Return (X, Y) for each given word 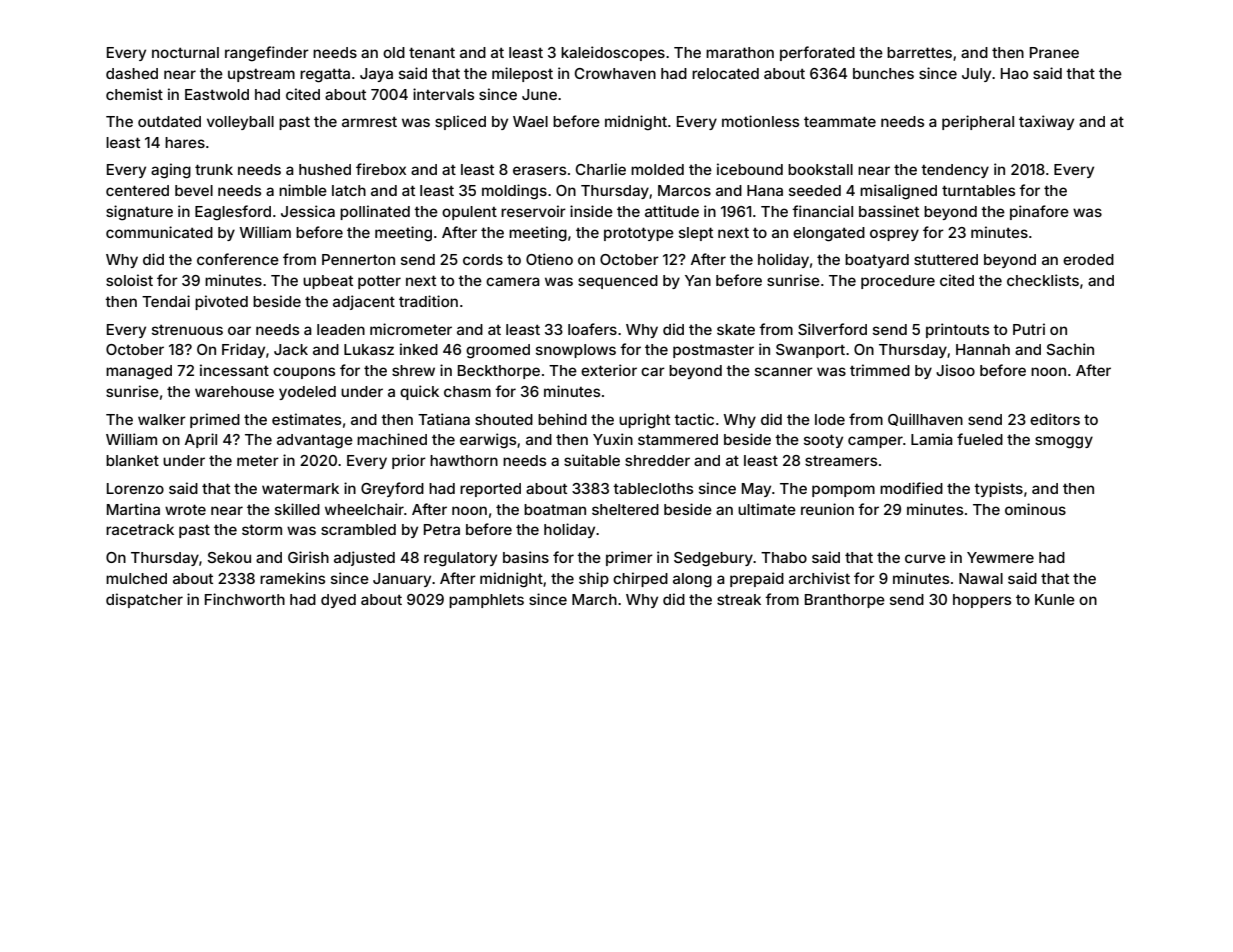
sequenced (618, 282)
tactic (694, 419)
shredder (657, 460)
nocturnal (185, 52)
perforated (817, 53)
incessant (234, 370)
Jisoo (955, 370)
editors (1055, 419)
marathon (740, 52)
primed (215, 420)
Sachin (1070, 349)
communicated (159, 232)
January (402, 580)
